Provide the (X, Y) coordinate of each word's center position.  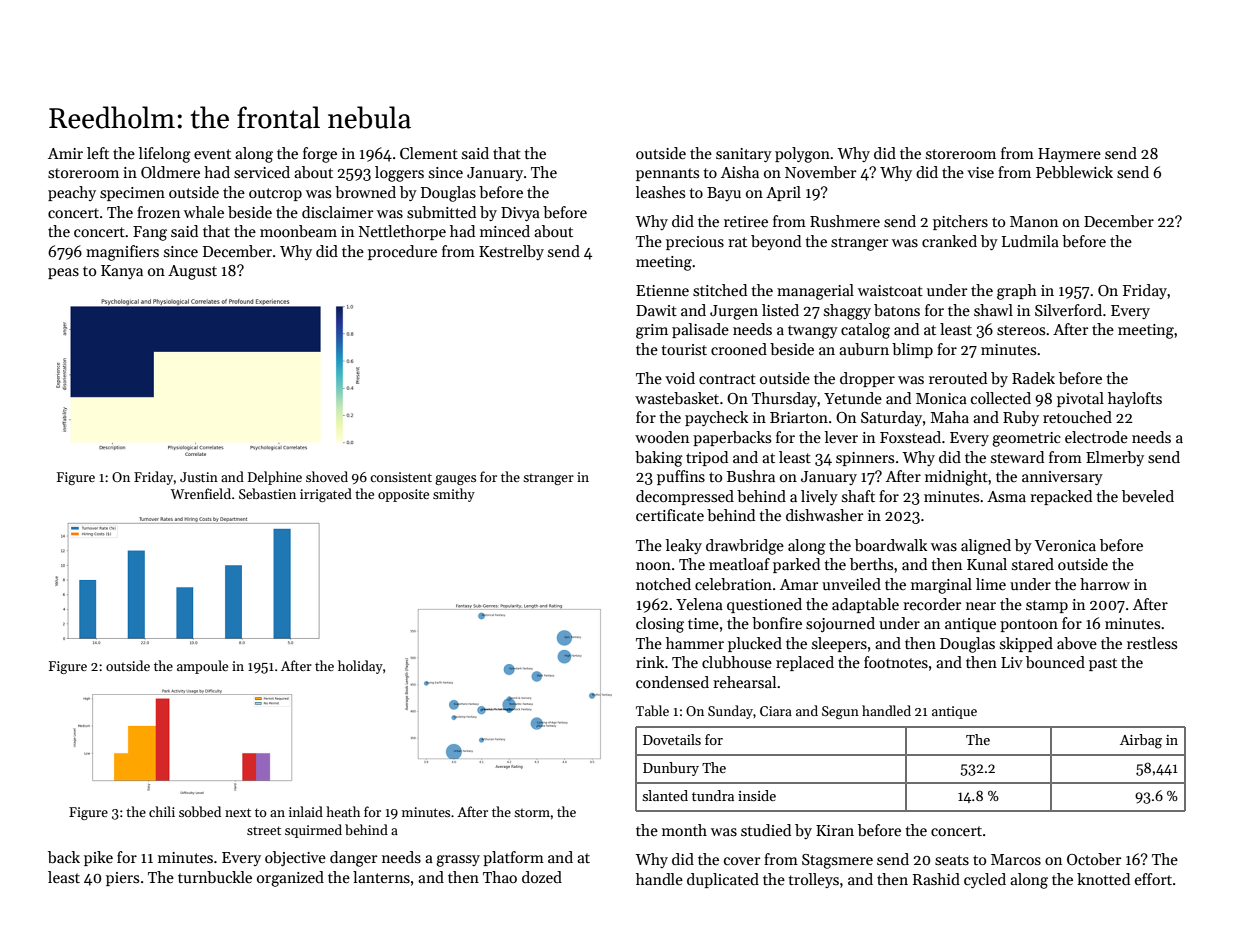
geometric (1026, 439)
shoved (327, 476)
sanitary (744, 155)
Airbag (1141, 741)
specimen (132, 194)
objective (295, 859)
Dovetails (672, 739)
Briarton (799, 417)
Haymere (1069, 155)
